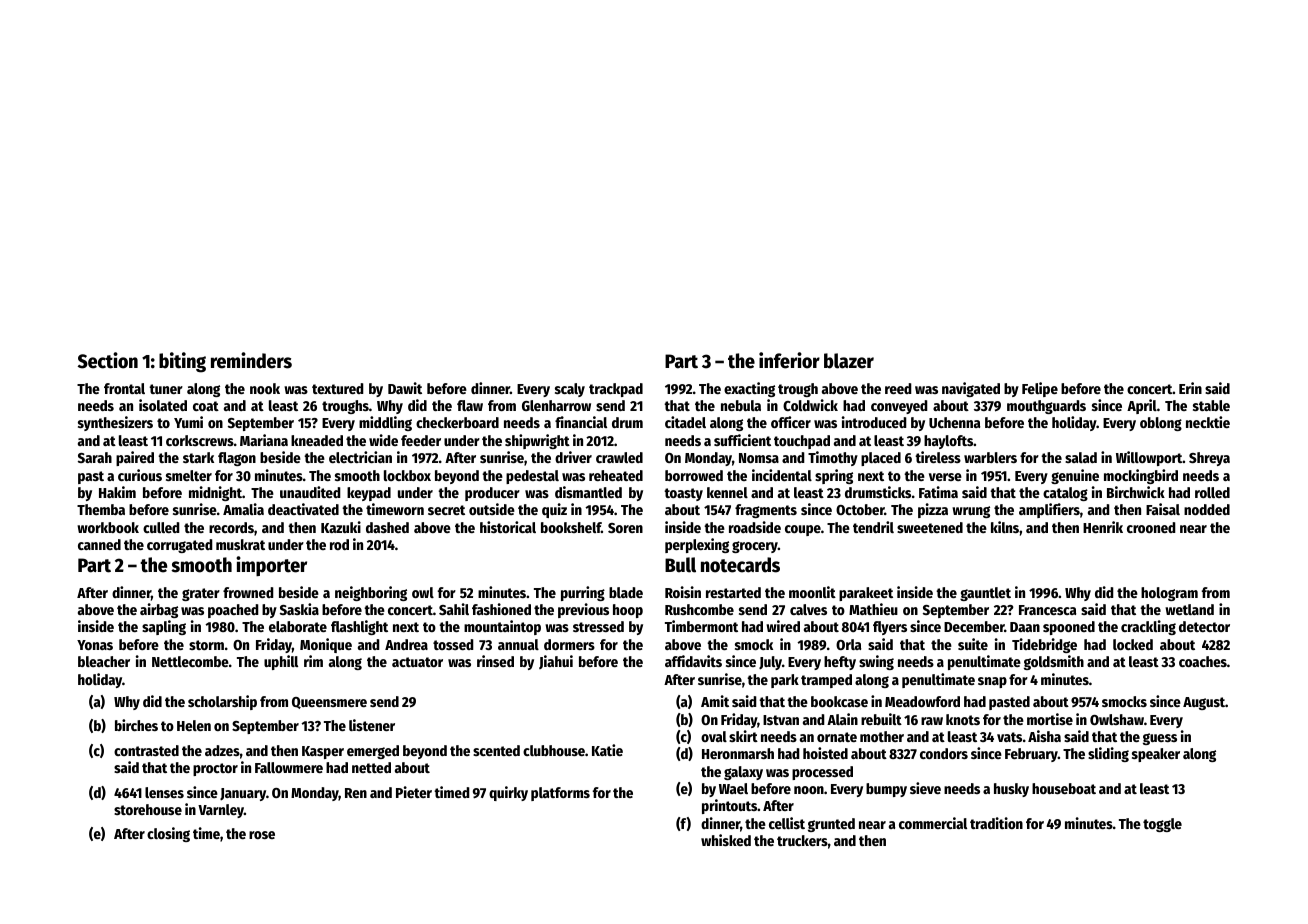 The height and width of the document is (924, 1308). Describe the element at coordinates (954, 422) in the document. I see `Uchenna` at that location.
